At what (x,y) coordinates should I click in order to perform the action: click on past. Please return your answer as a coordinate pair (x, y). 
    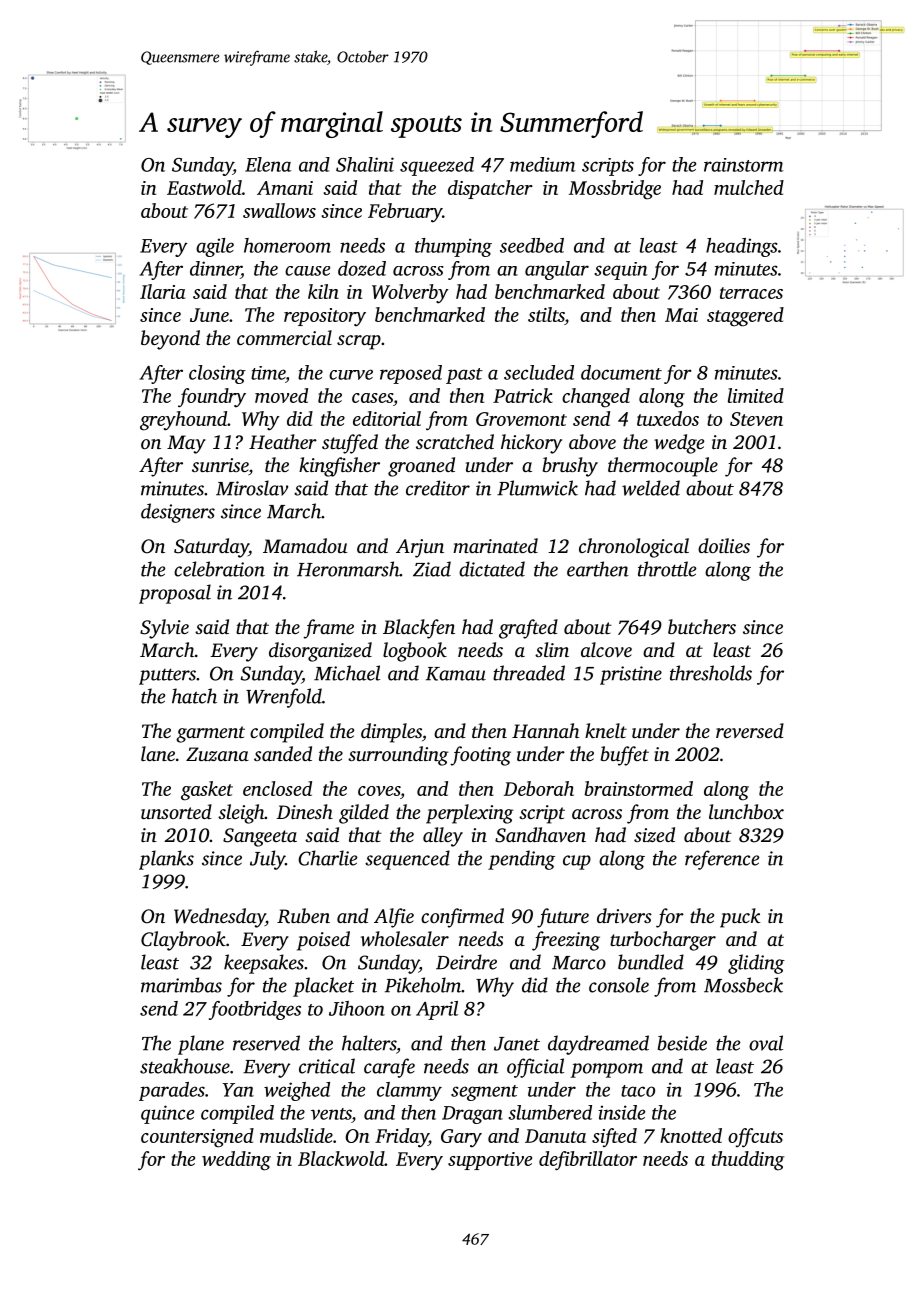
    Looking at the image, I should click on (464, 376).
